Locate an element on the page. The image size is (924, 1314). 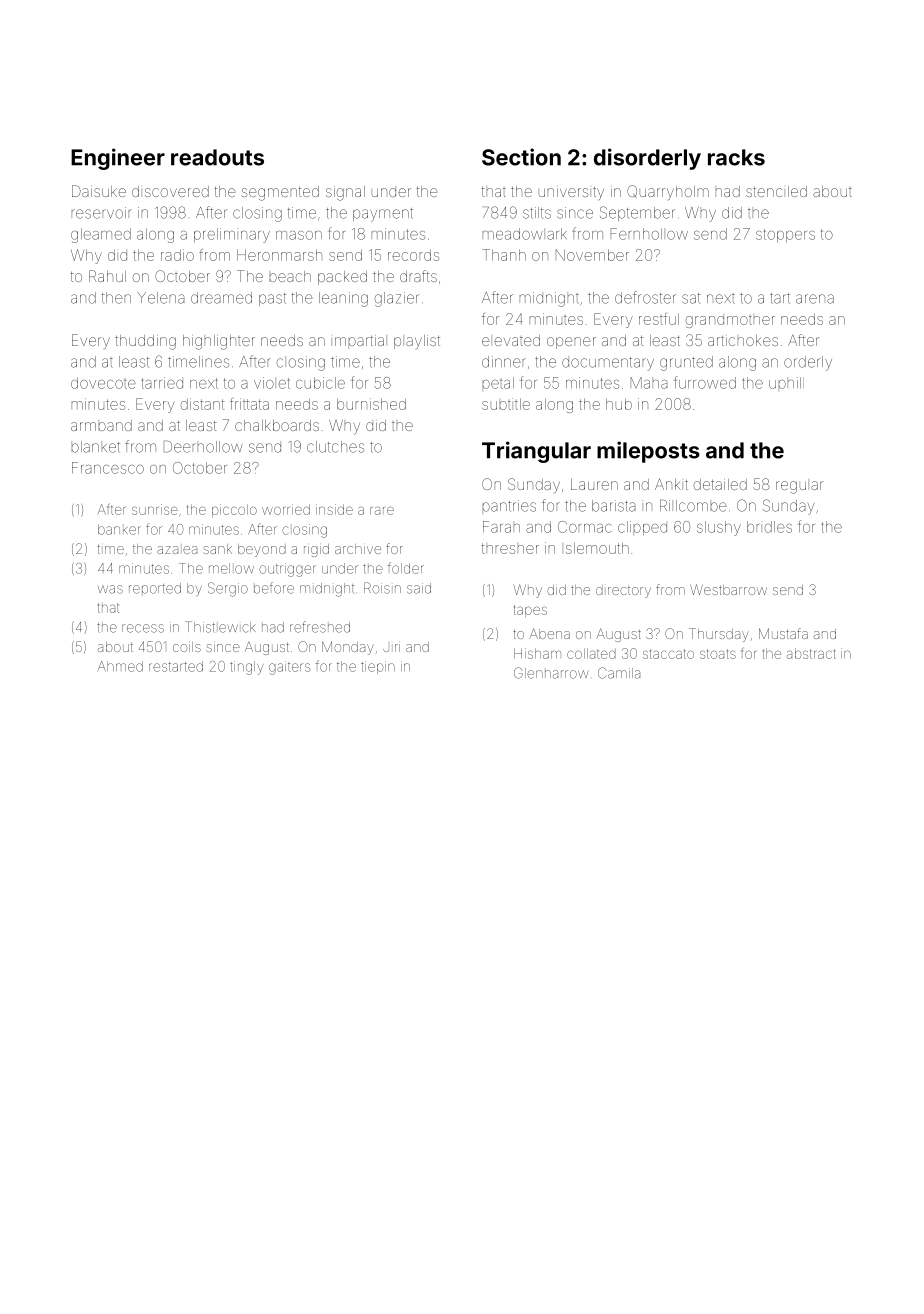
Glenharrow is located at coordinates (551, 673).
